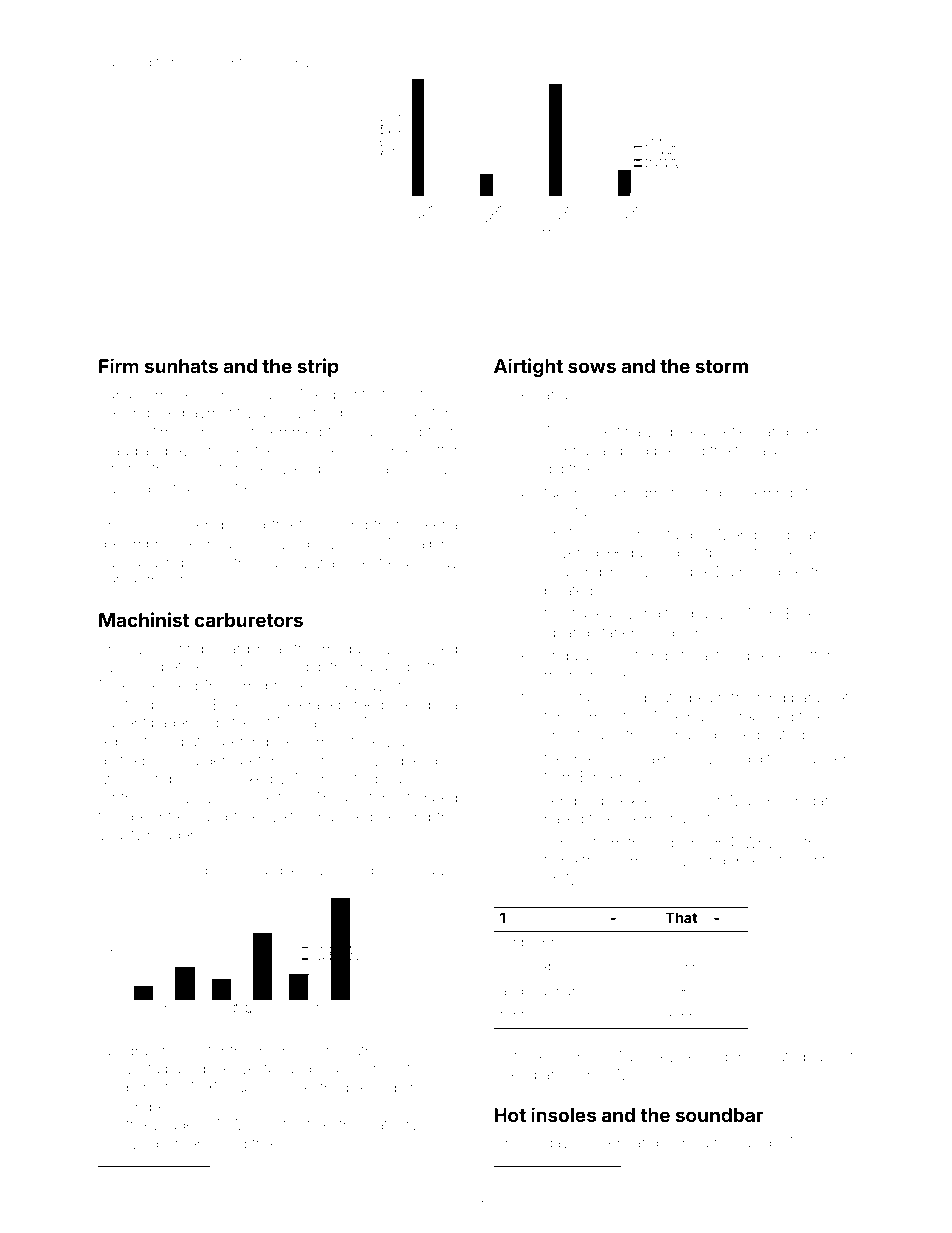  What do you see at coordinates (773, 494) in the screenshot?
I see `herrings` at bounding box center [773, 494].
